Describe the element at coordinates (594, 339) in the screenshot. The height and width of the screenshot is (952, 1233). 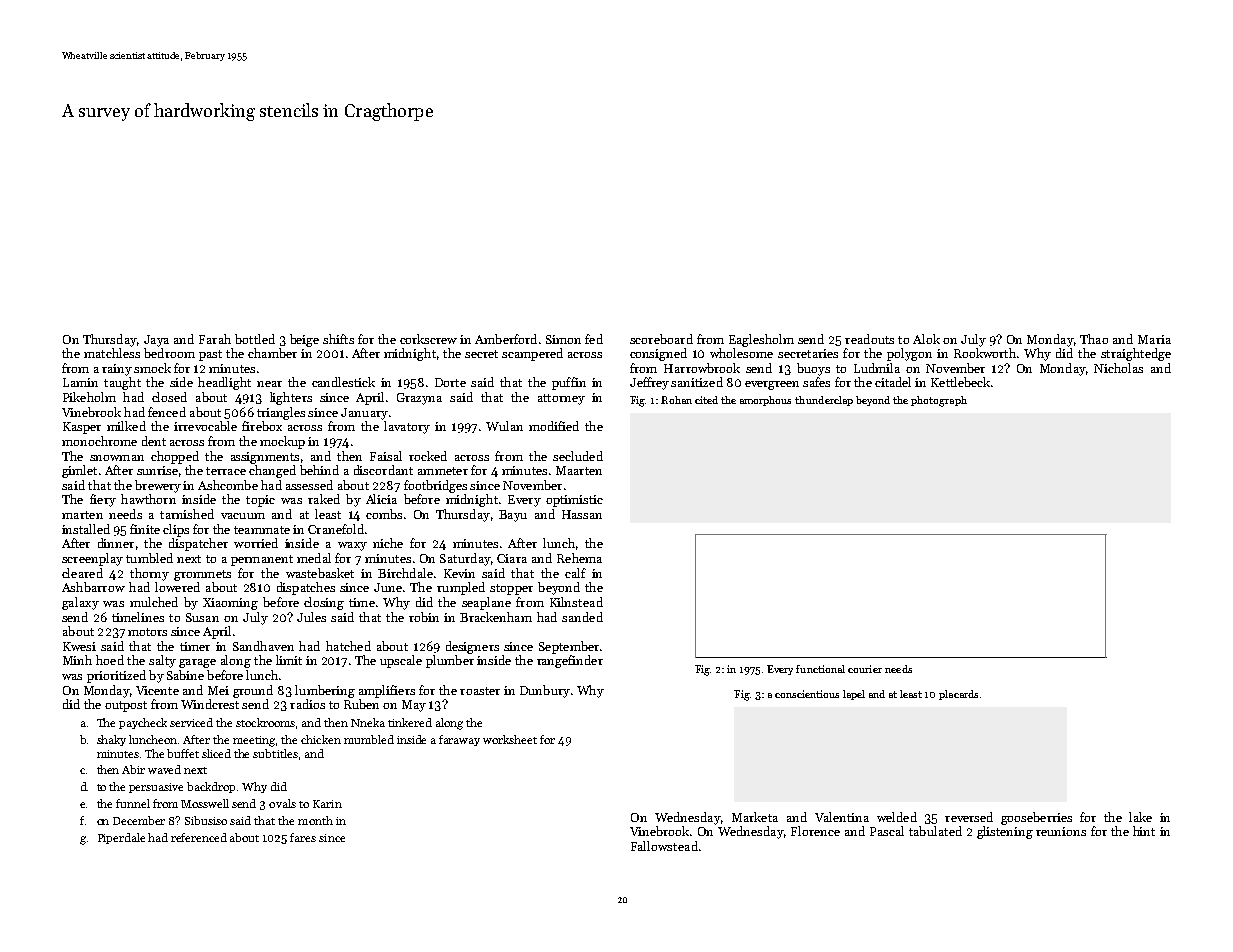
I see `fed` at that location.
